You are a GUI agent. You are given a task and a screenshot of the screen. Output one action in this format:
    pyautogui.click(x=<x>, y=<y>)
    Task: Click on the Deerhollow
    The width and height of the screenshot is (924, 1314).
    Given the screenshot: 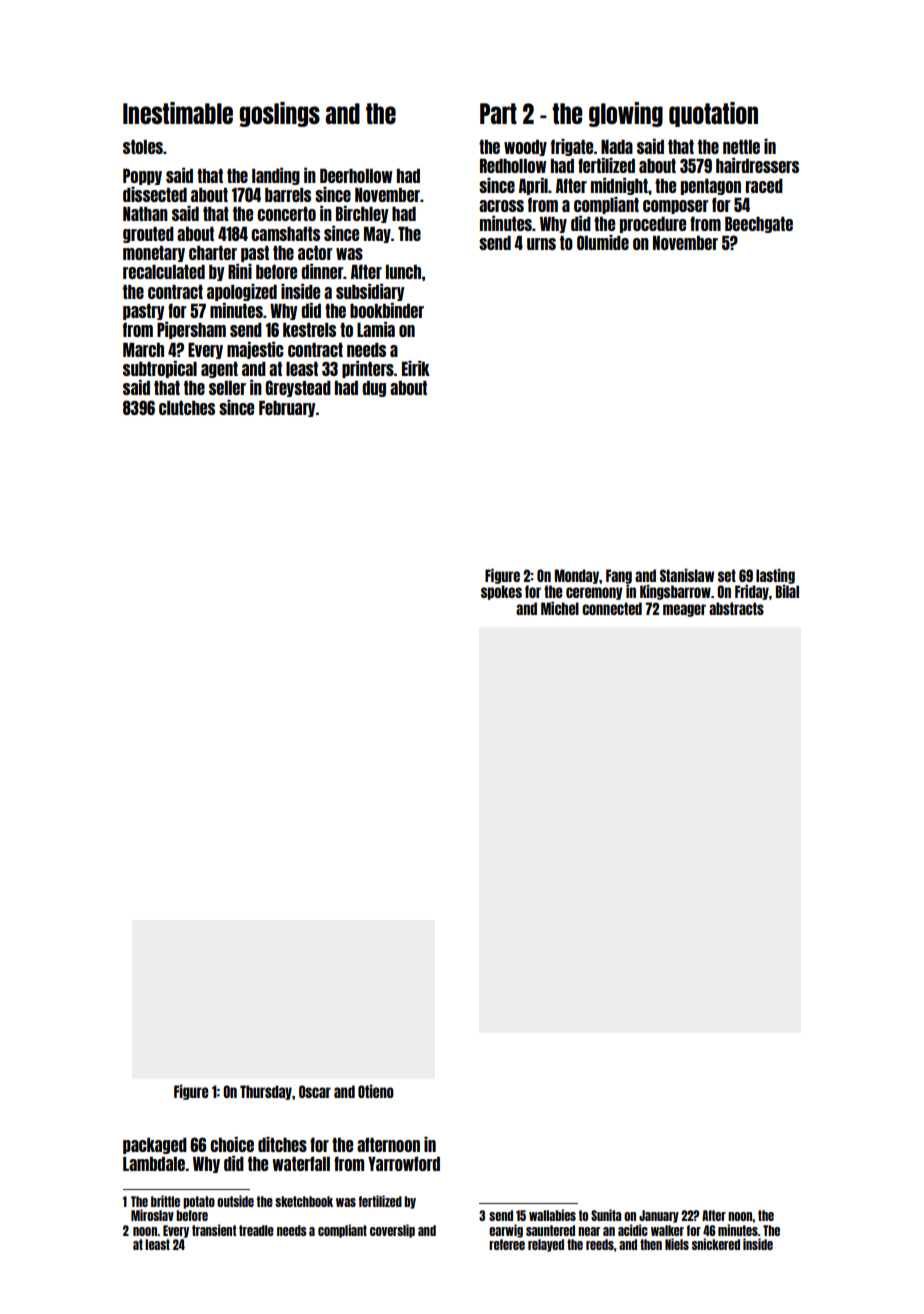 What is the action you would take?
    pyautogui.click(x=356, y=176)
